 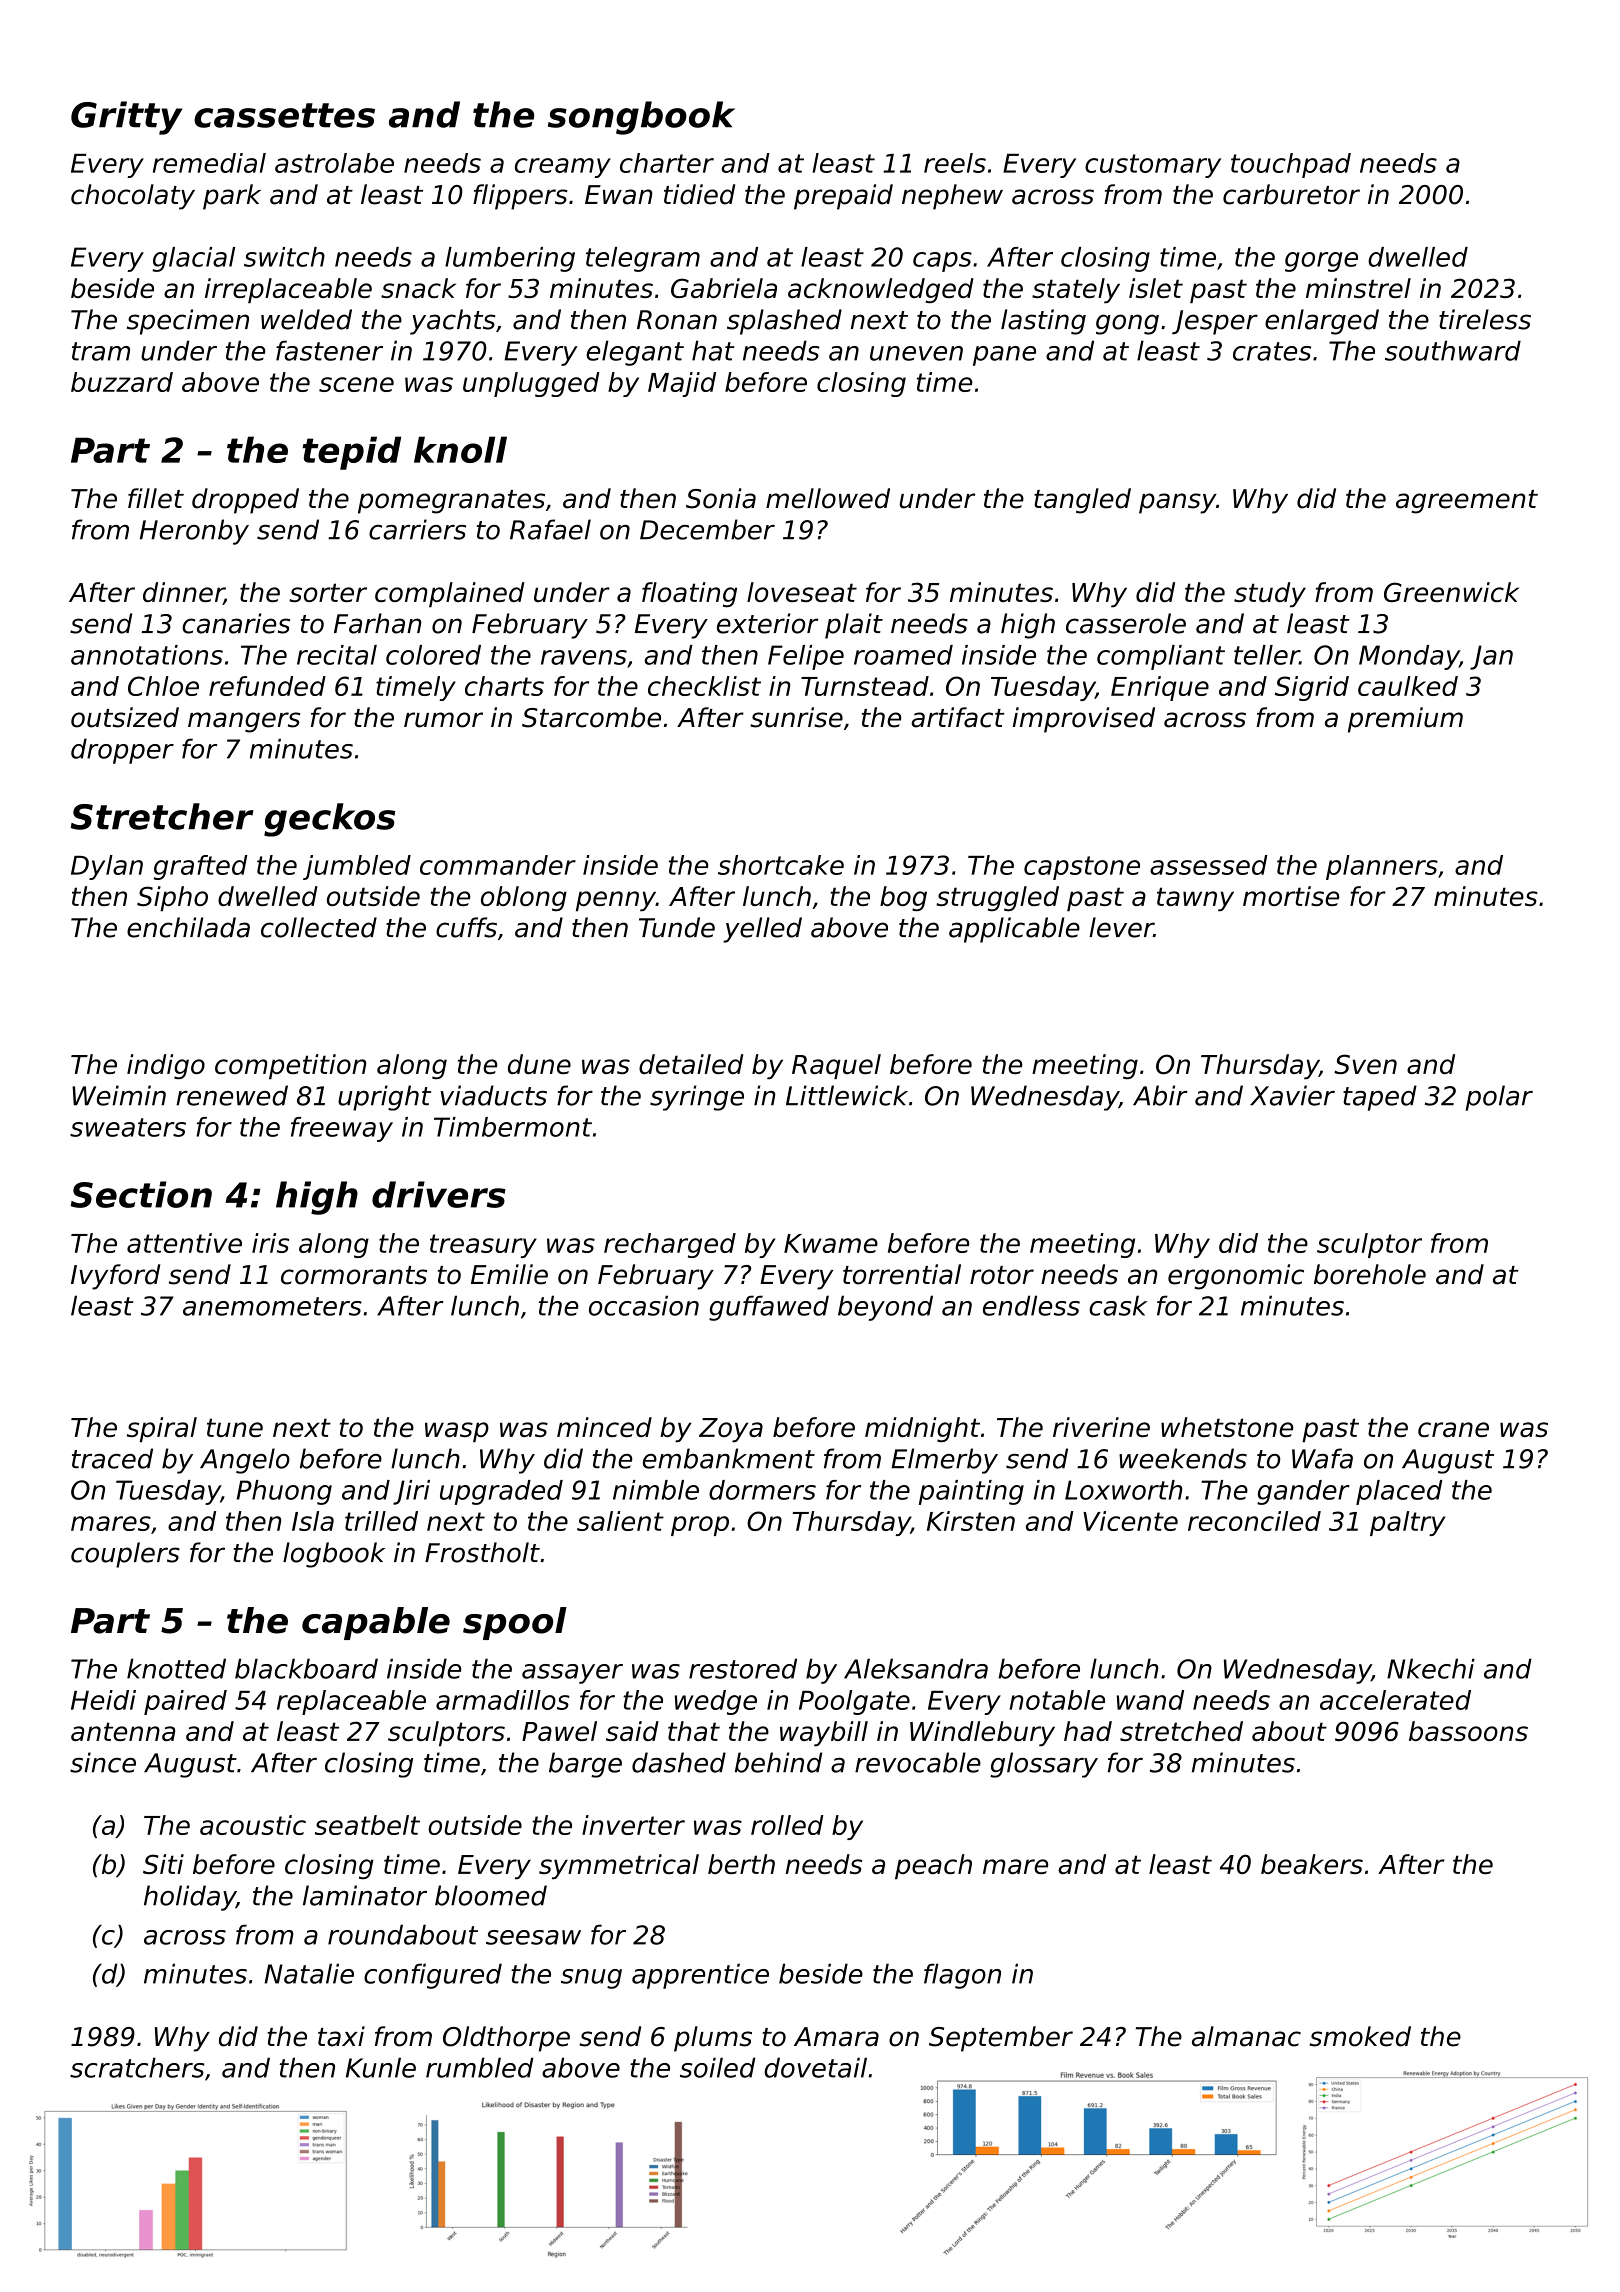 What do you see at coordinates (1380, 1098) in the screenshot?
I see `taped` at bounding box center [1380, 1098].
